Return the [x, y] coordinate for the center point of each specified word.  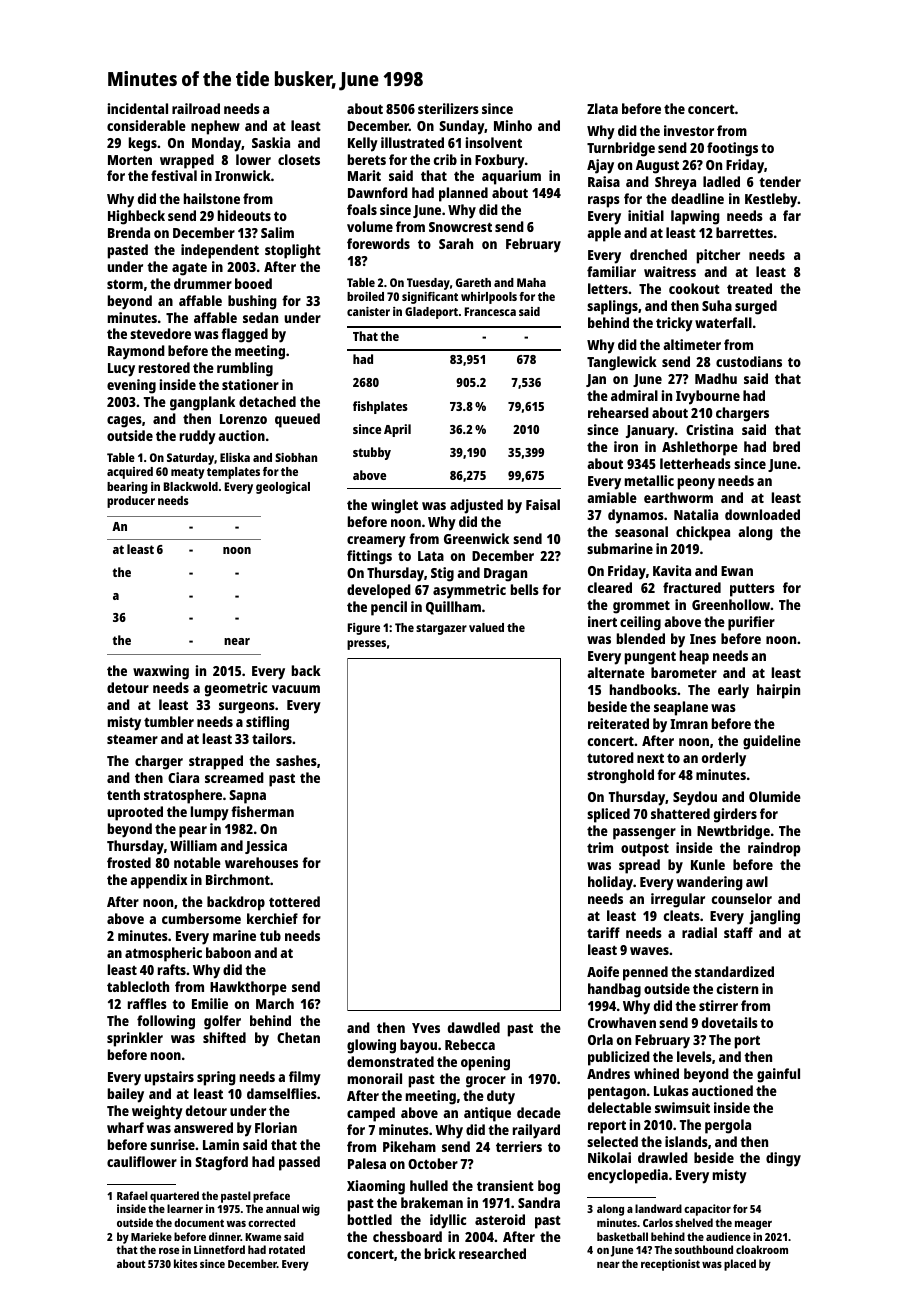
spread [639, 866]
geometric [236, 689]
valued [486, 627]
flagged [244, 335]
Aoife [603, 971]
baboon [228, 952]
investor [689, 130]
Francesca [490, 311]
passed [299, 1163]
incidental [138, 108]
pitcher [718, 256]
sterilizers [448, 108]
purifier [751, 623]
